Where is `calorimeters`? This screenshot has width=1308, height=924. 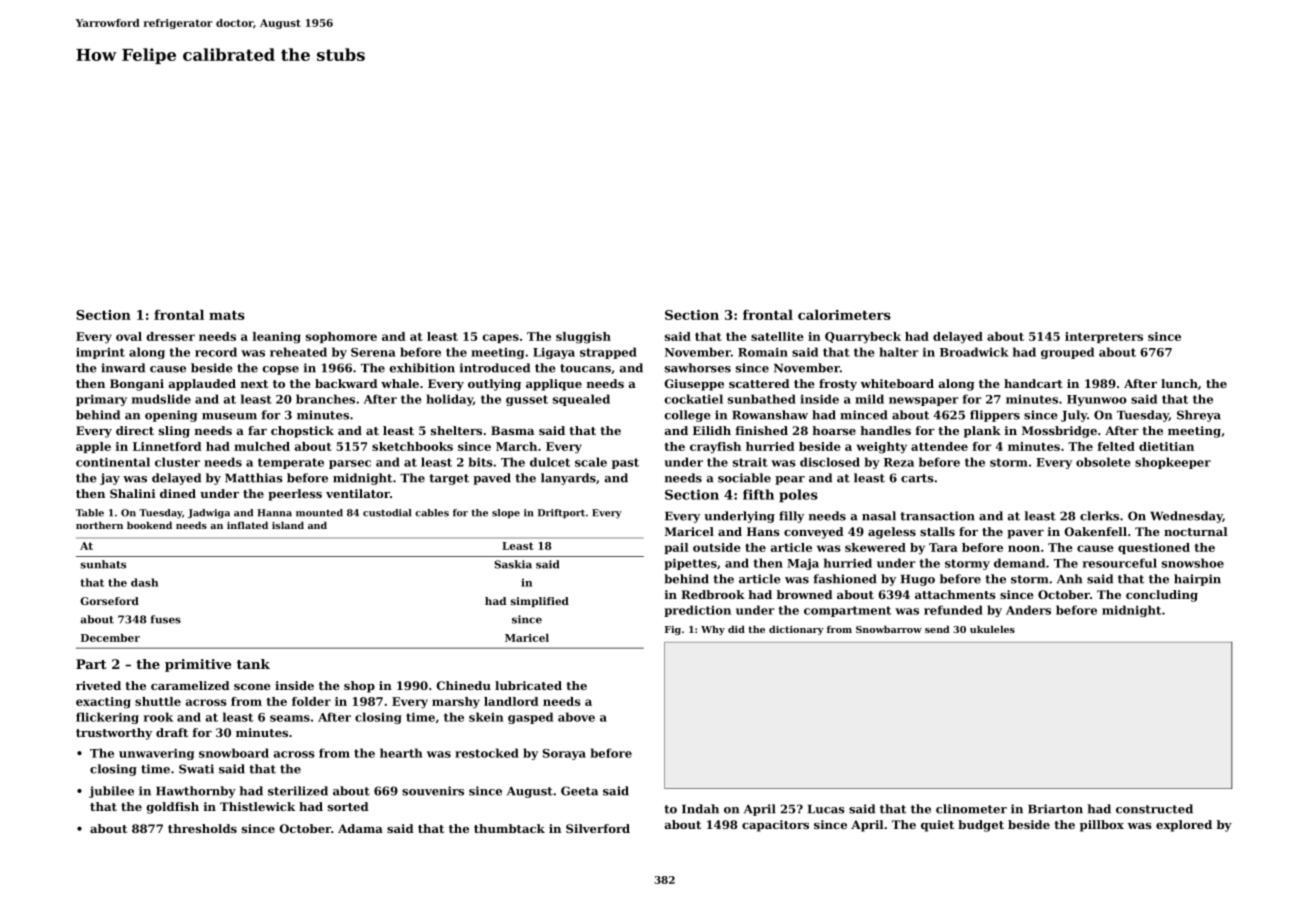 calorimeters is located at coordinates (844, 315).
